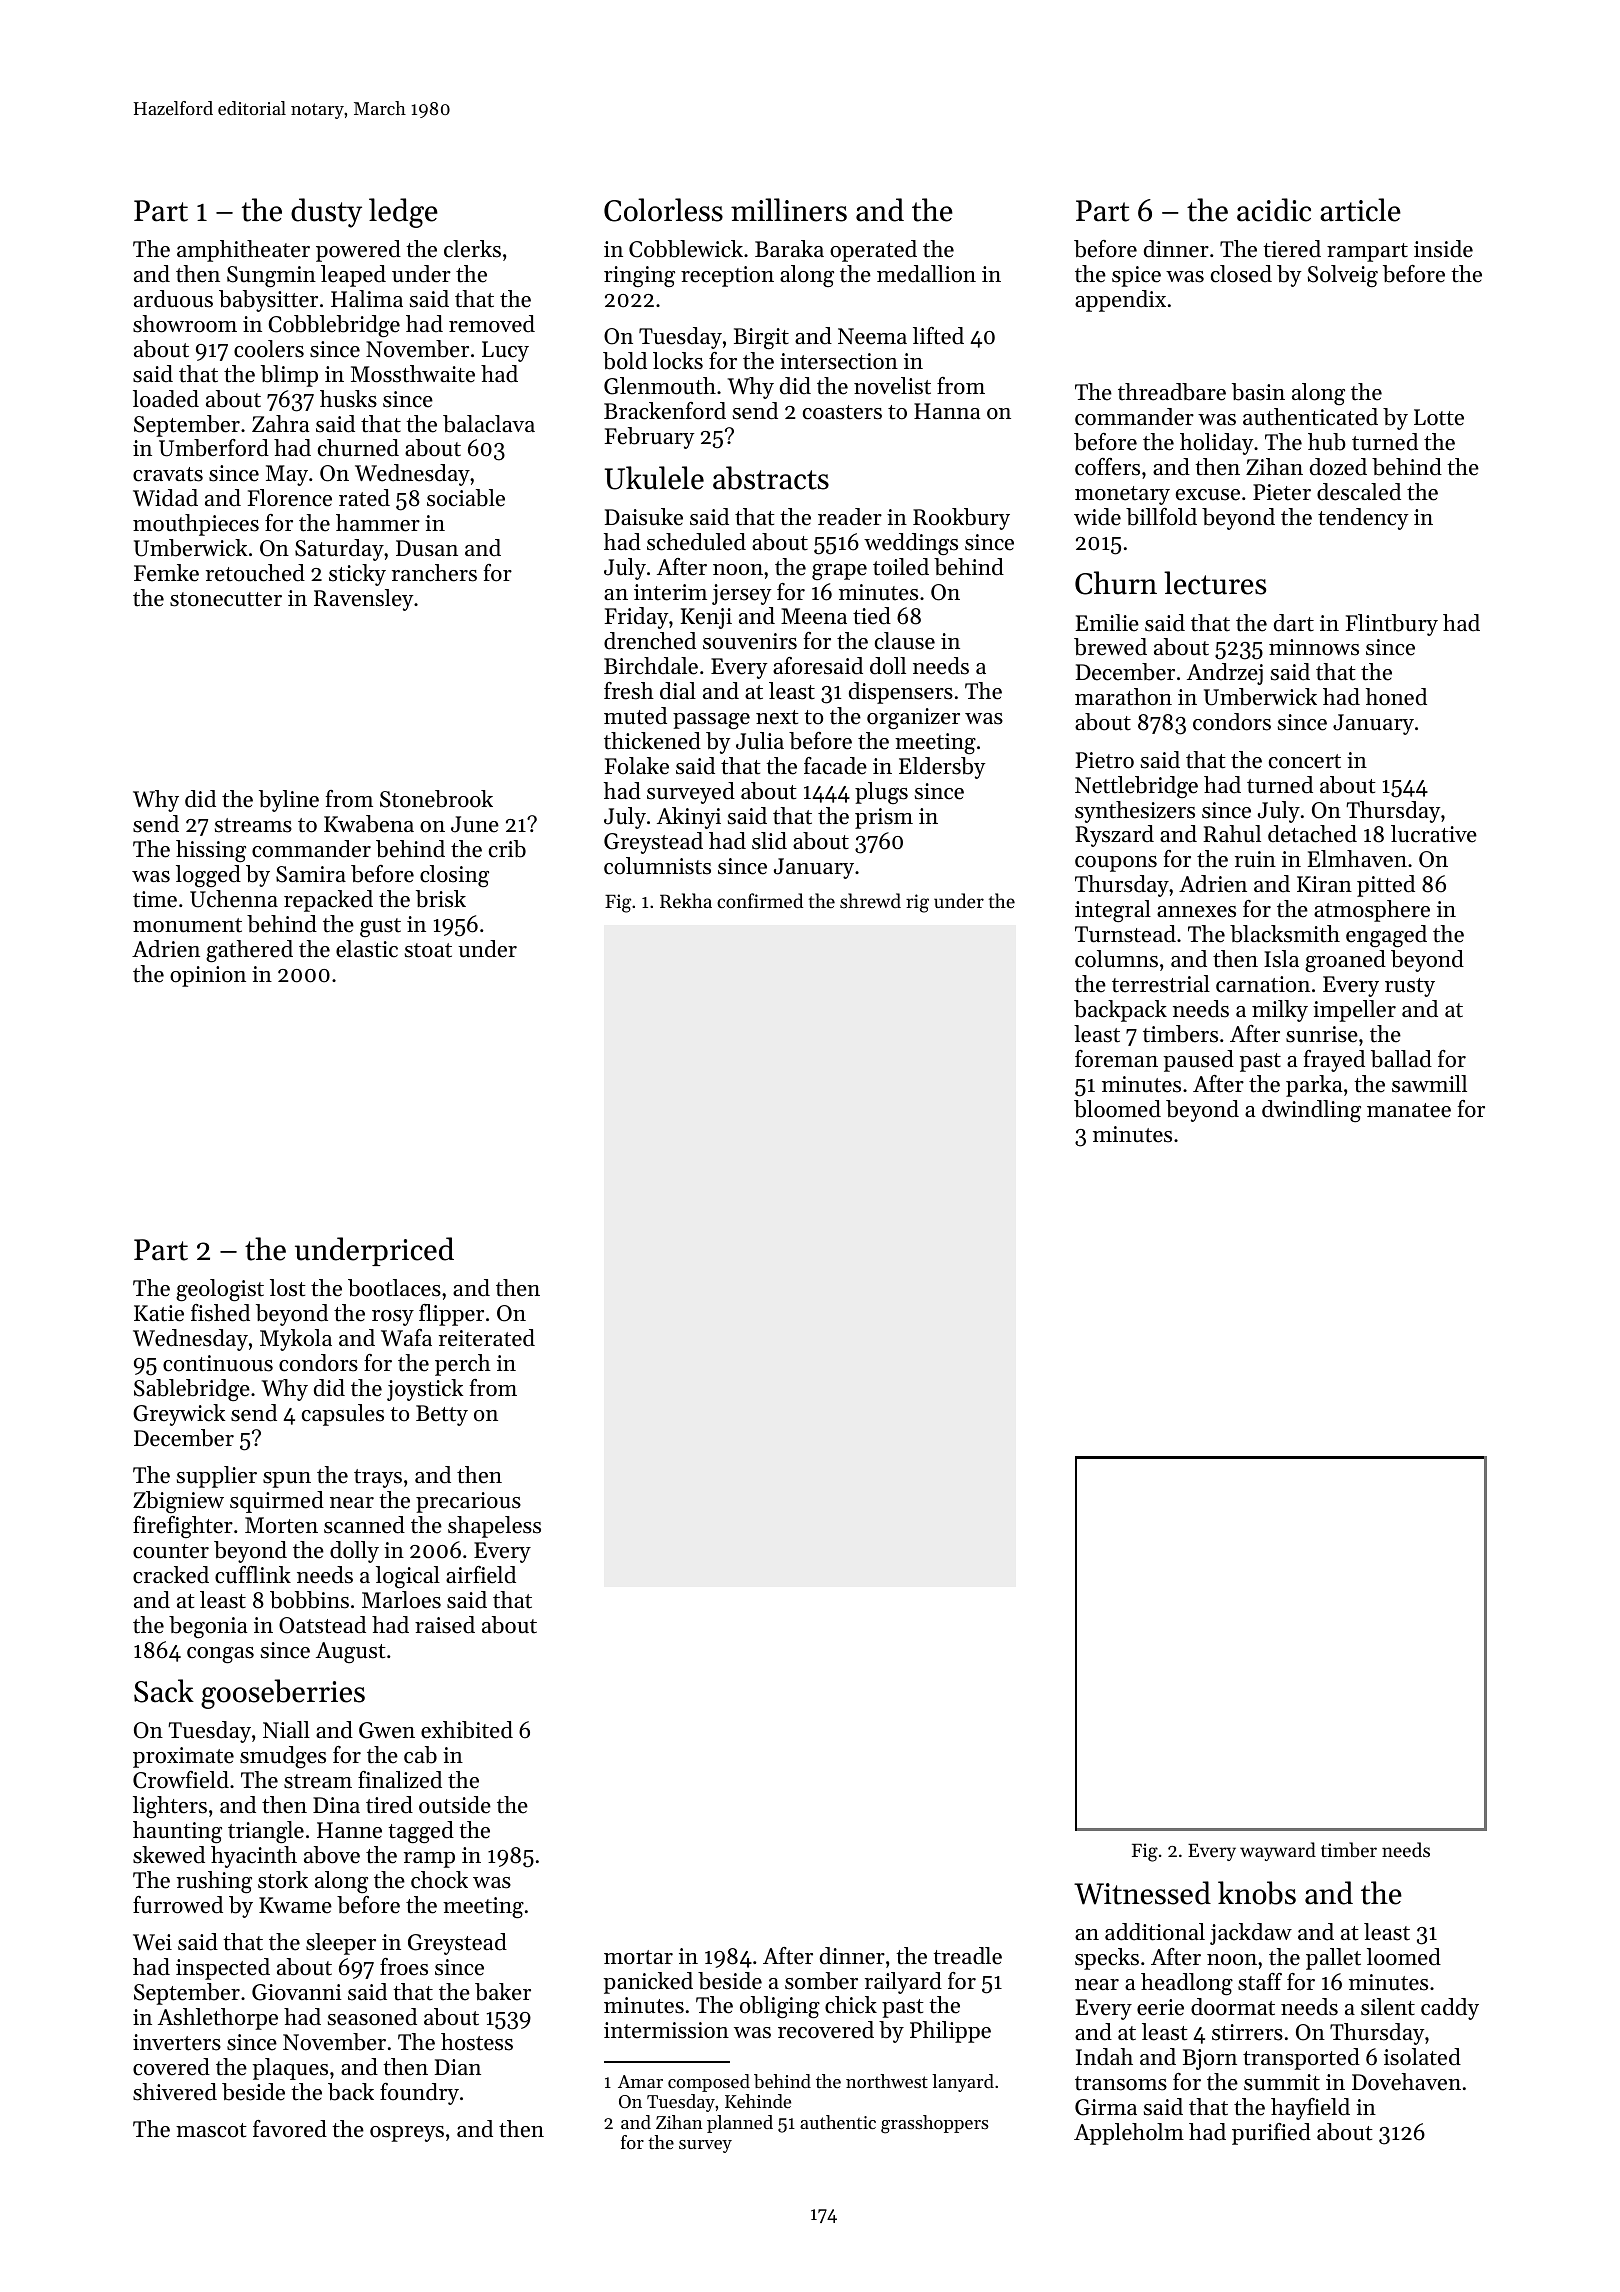 The width and height of the image is (1620, 2292). What do you see at coordinates (1396, 697) in the image?
I see `honed` at bounding box center [1396, 697].
